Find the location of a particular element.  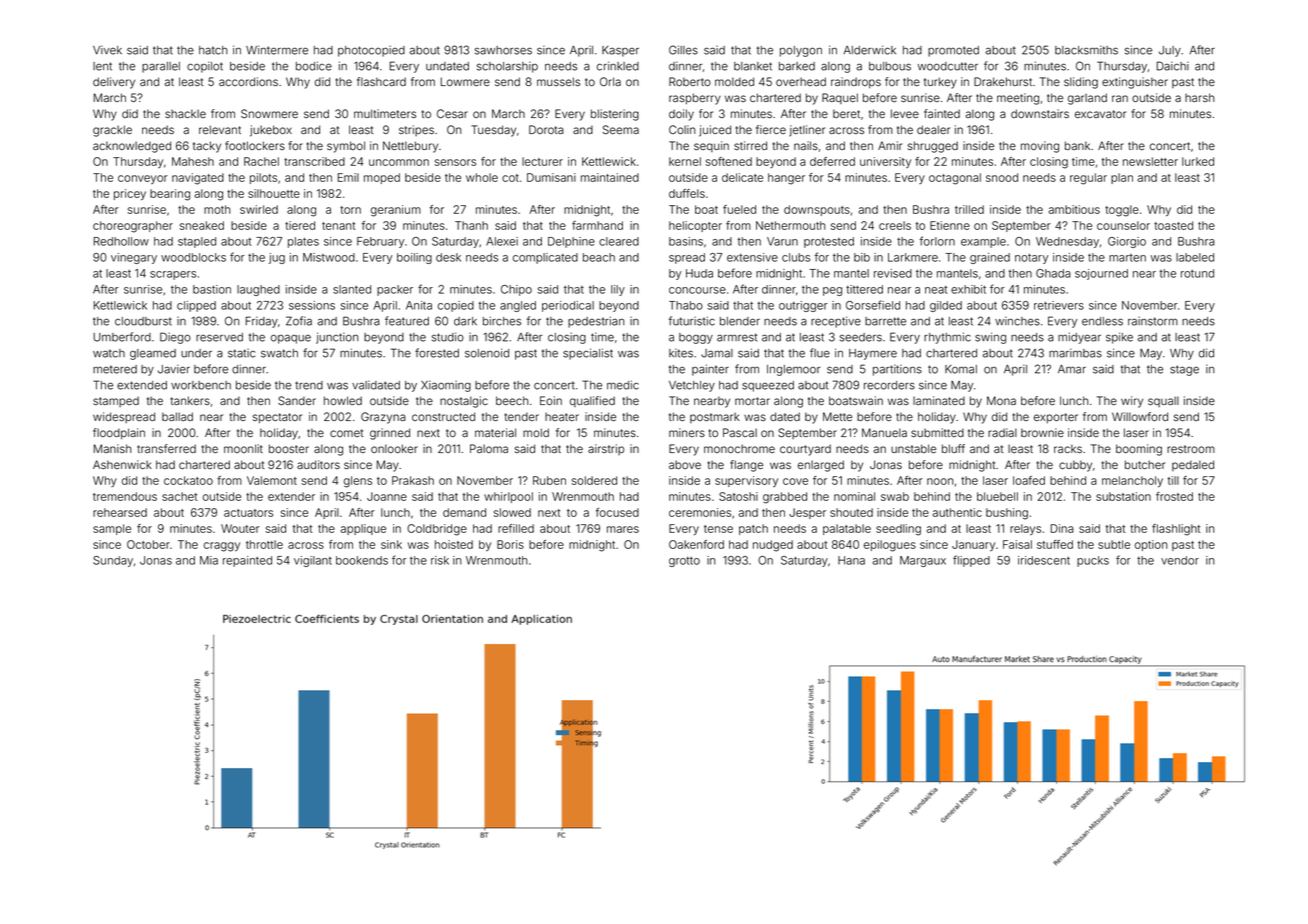

Drakehurst is located at coordinates (1003, 81).
